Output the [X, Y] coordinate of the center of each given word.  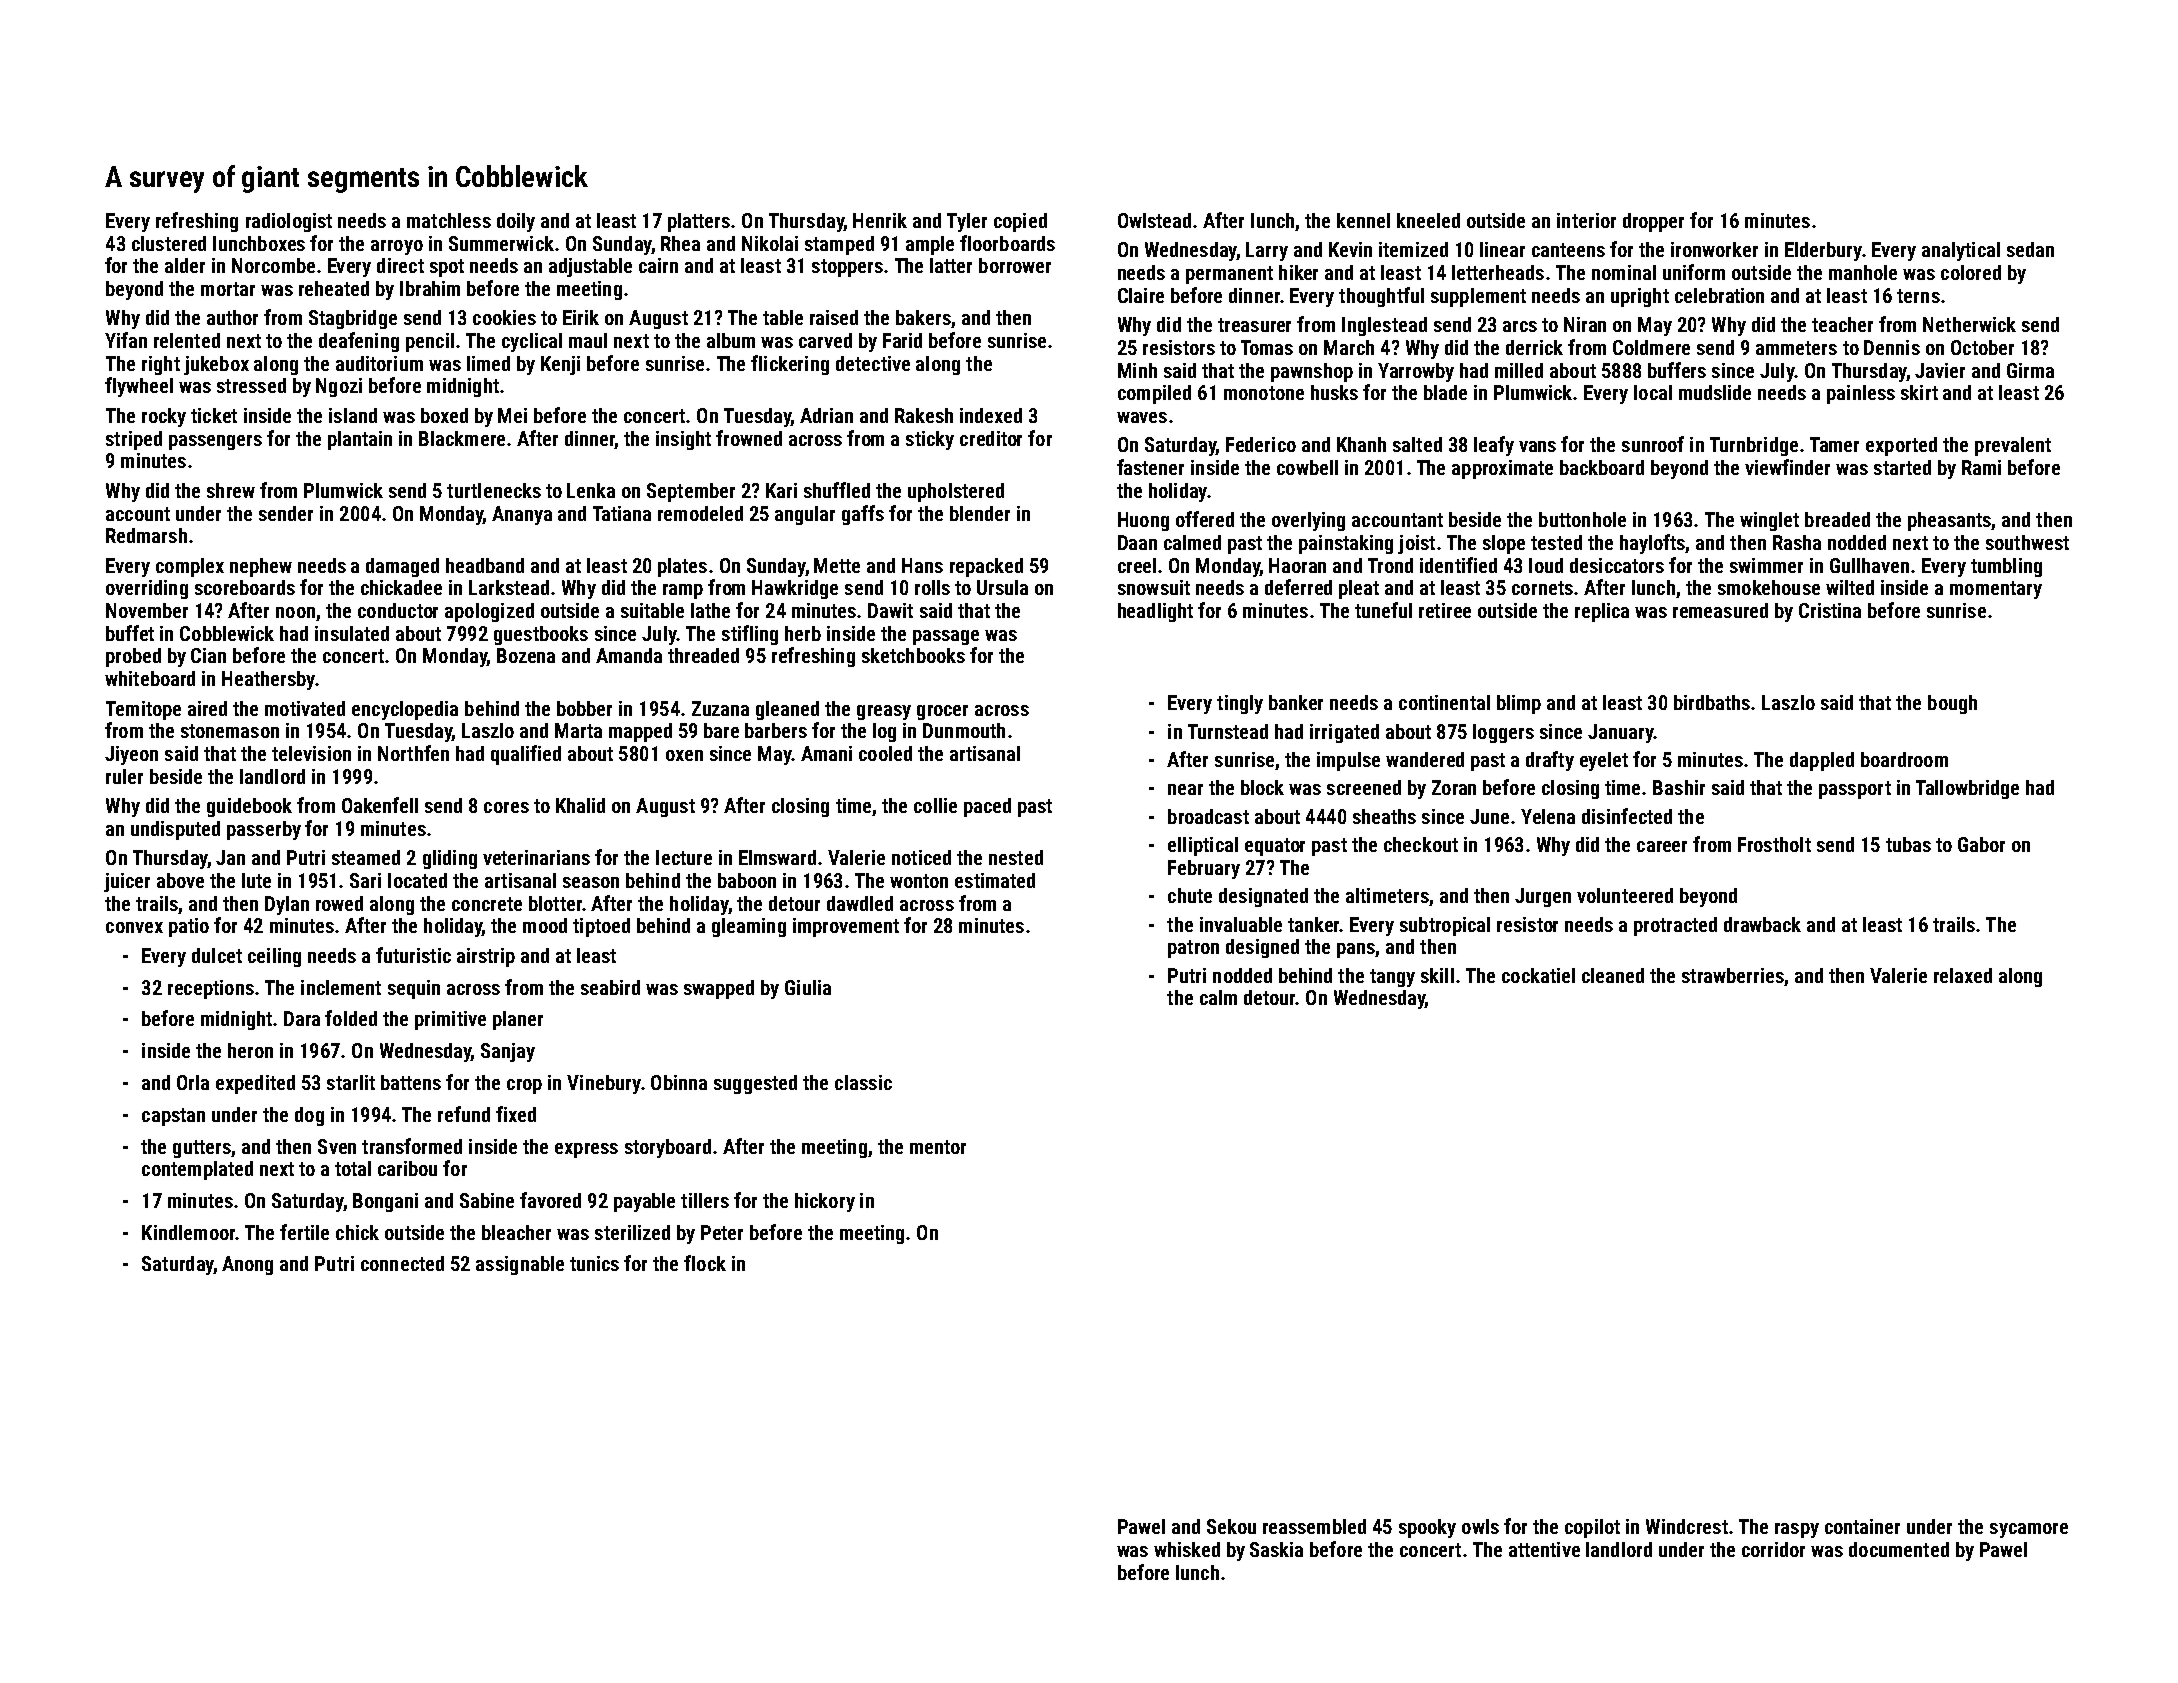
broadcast [1208, 816]
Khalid [580, 805]
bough [1952, 704]
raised [834, 317]
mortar [228, 289]
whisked [1187, 1549]
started [1902, 467]
